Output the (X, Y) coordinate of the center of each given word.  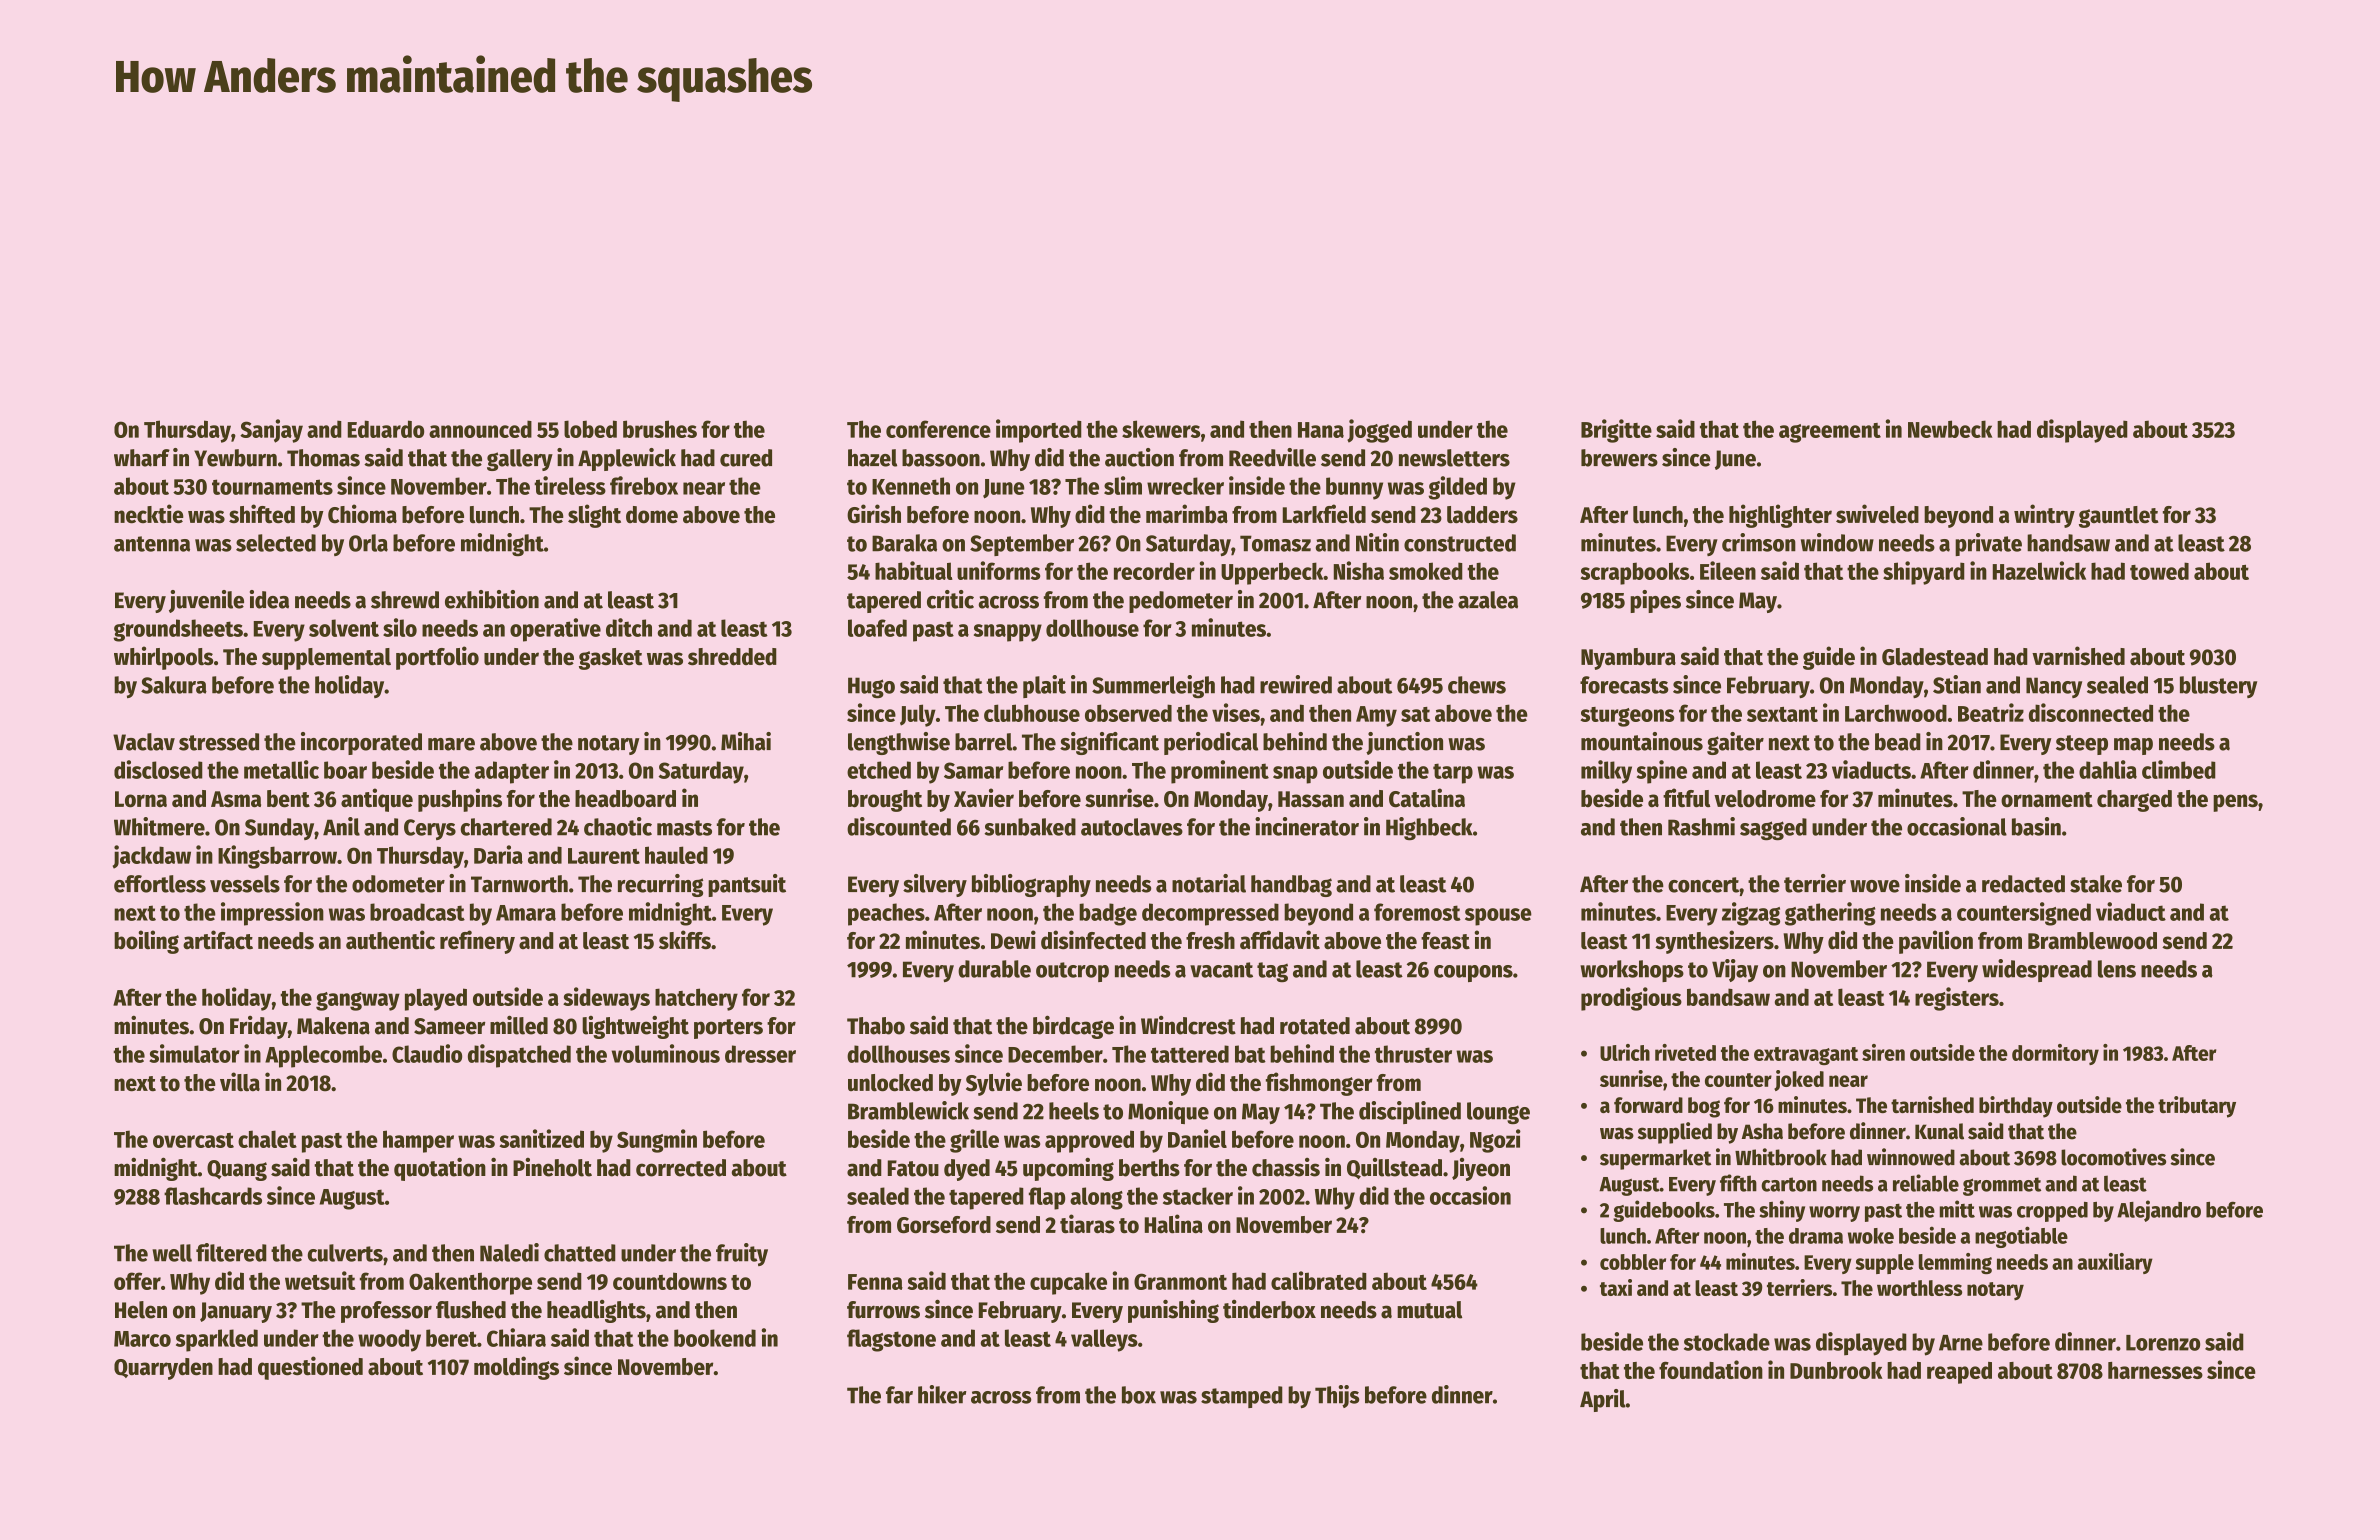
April (1603, 1400)
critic (950, 599)
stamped (1242, 1397)
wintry (2044, 516)
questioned (310, 1368)
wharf (142, 458)
